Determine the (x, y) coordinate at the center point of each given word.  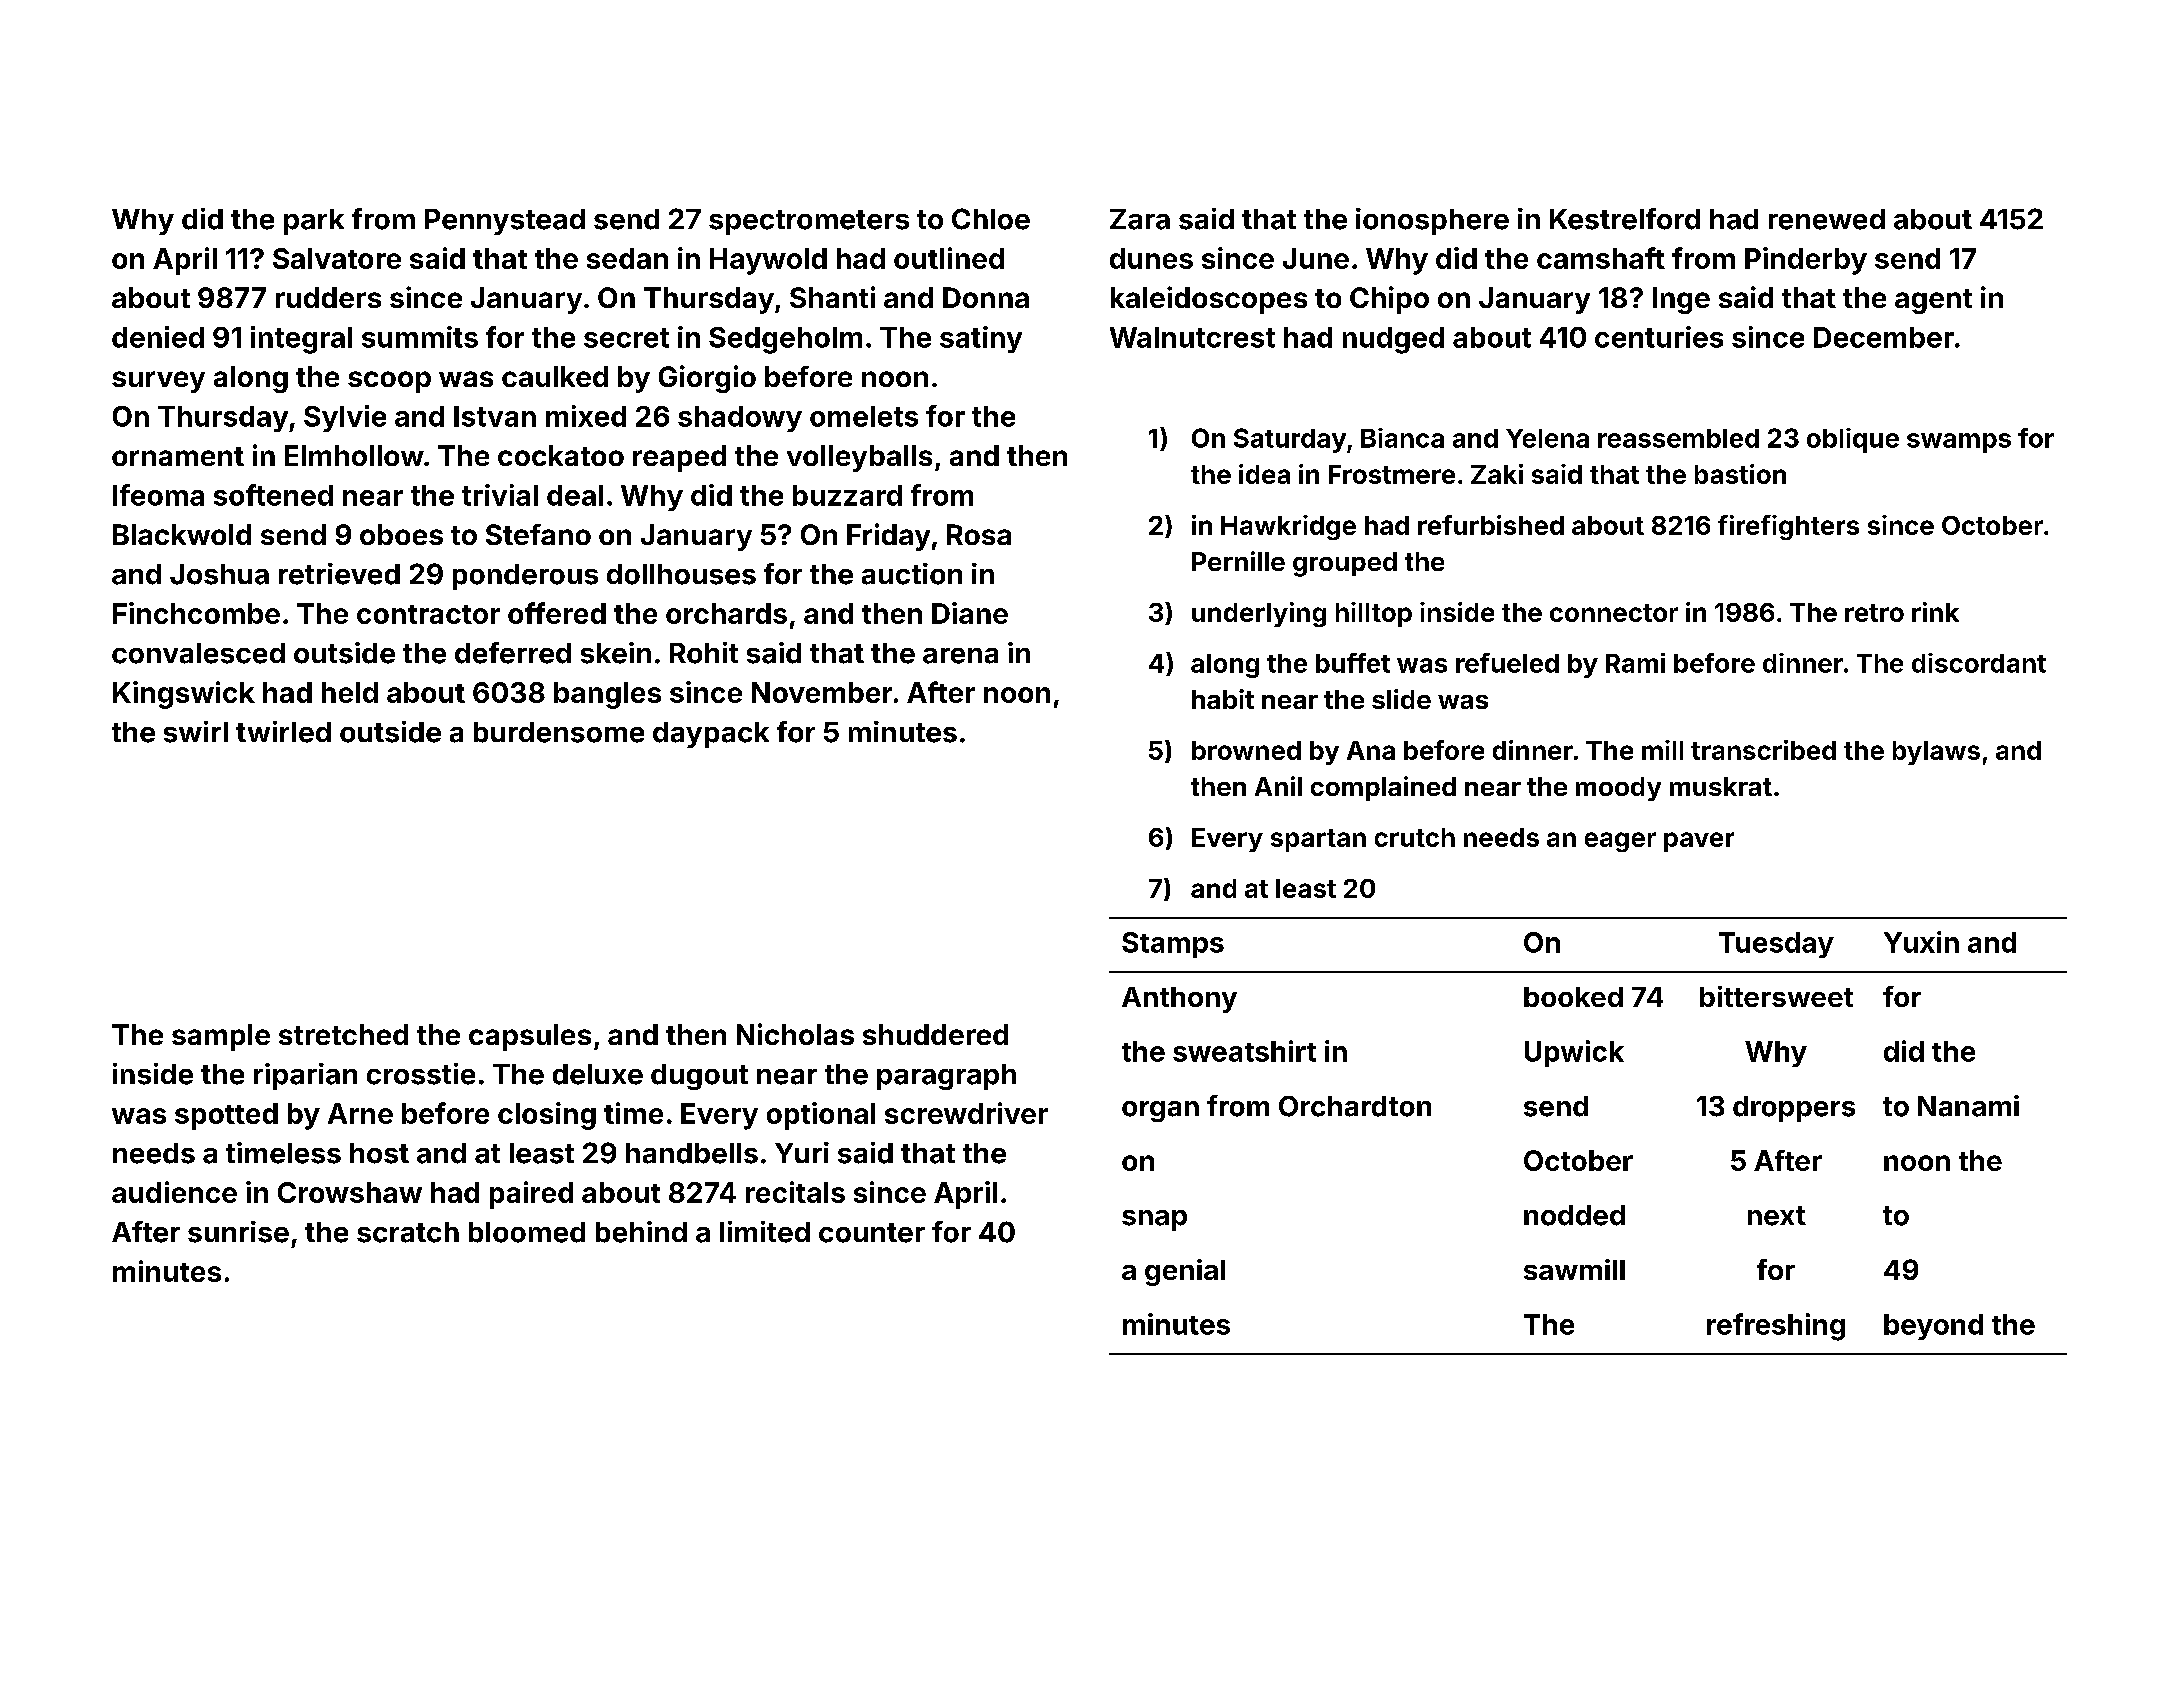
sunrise (238, 1232)
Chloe (991, 219)
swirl (196, 732)
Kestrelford (1625, 219)
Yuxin (1921, 942)
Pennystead (505, 222)
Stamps (1173, 945)
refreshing (1776, 1327)
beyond (1933, 1327)
